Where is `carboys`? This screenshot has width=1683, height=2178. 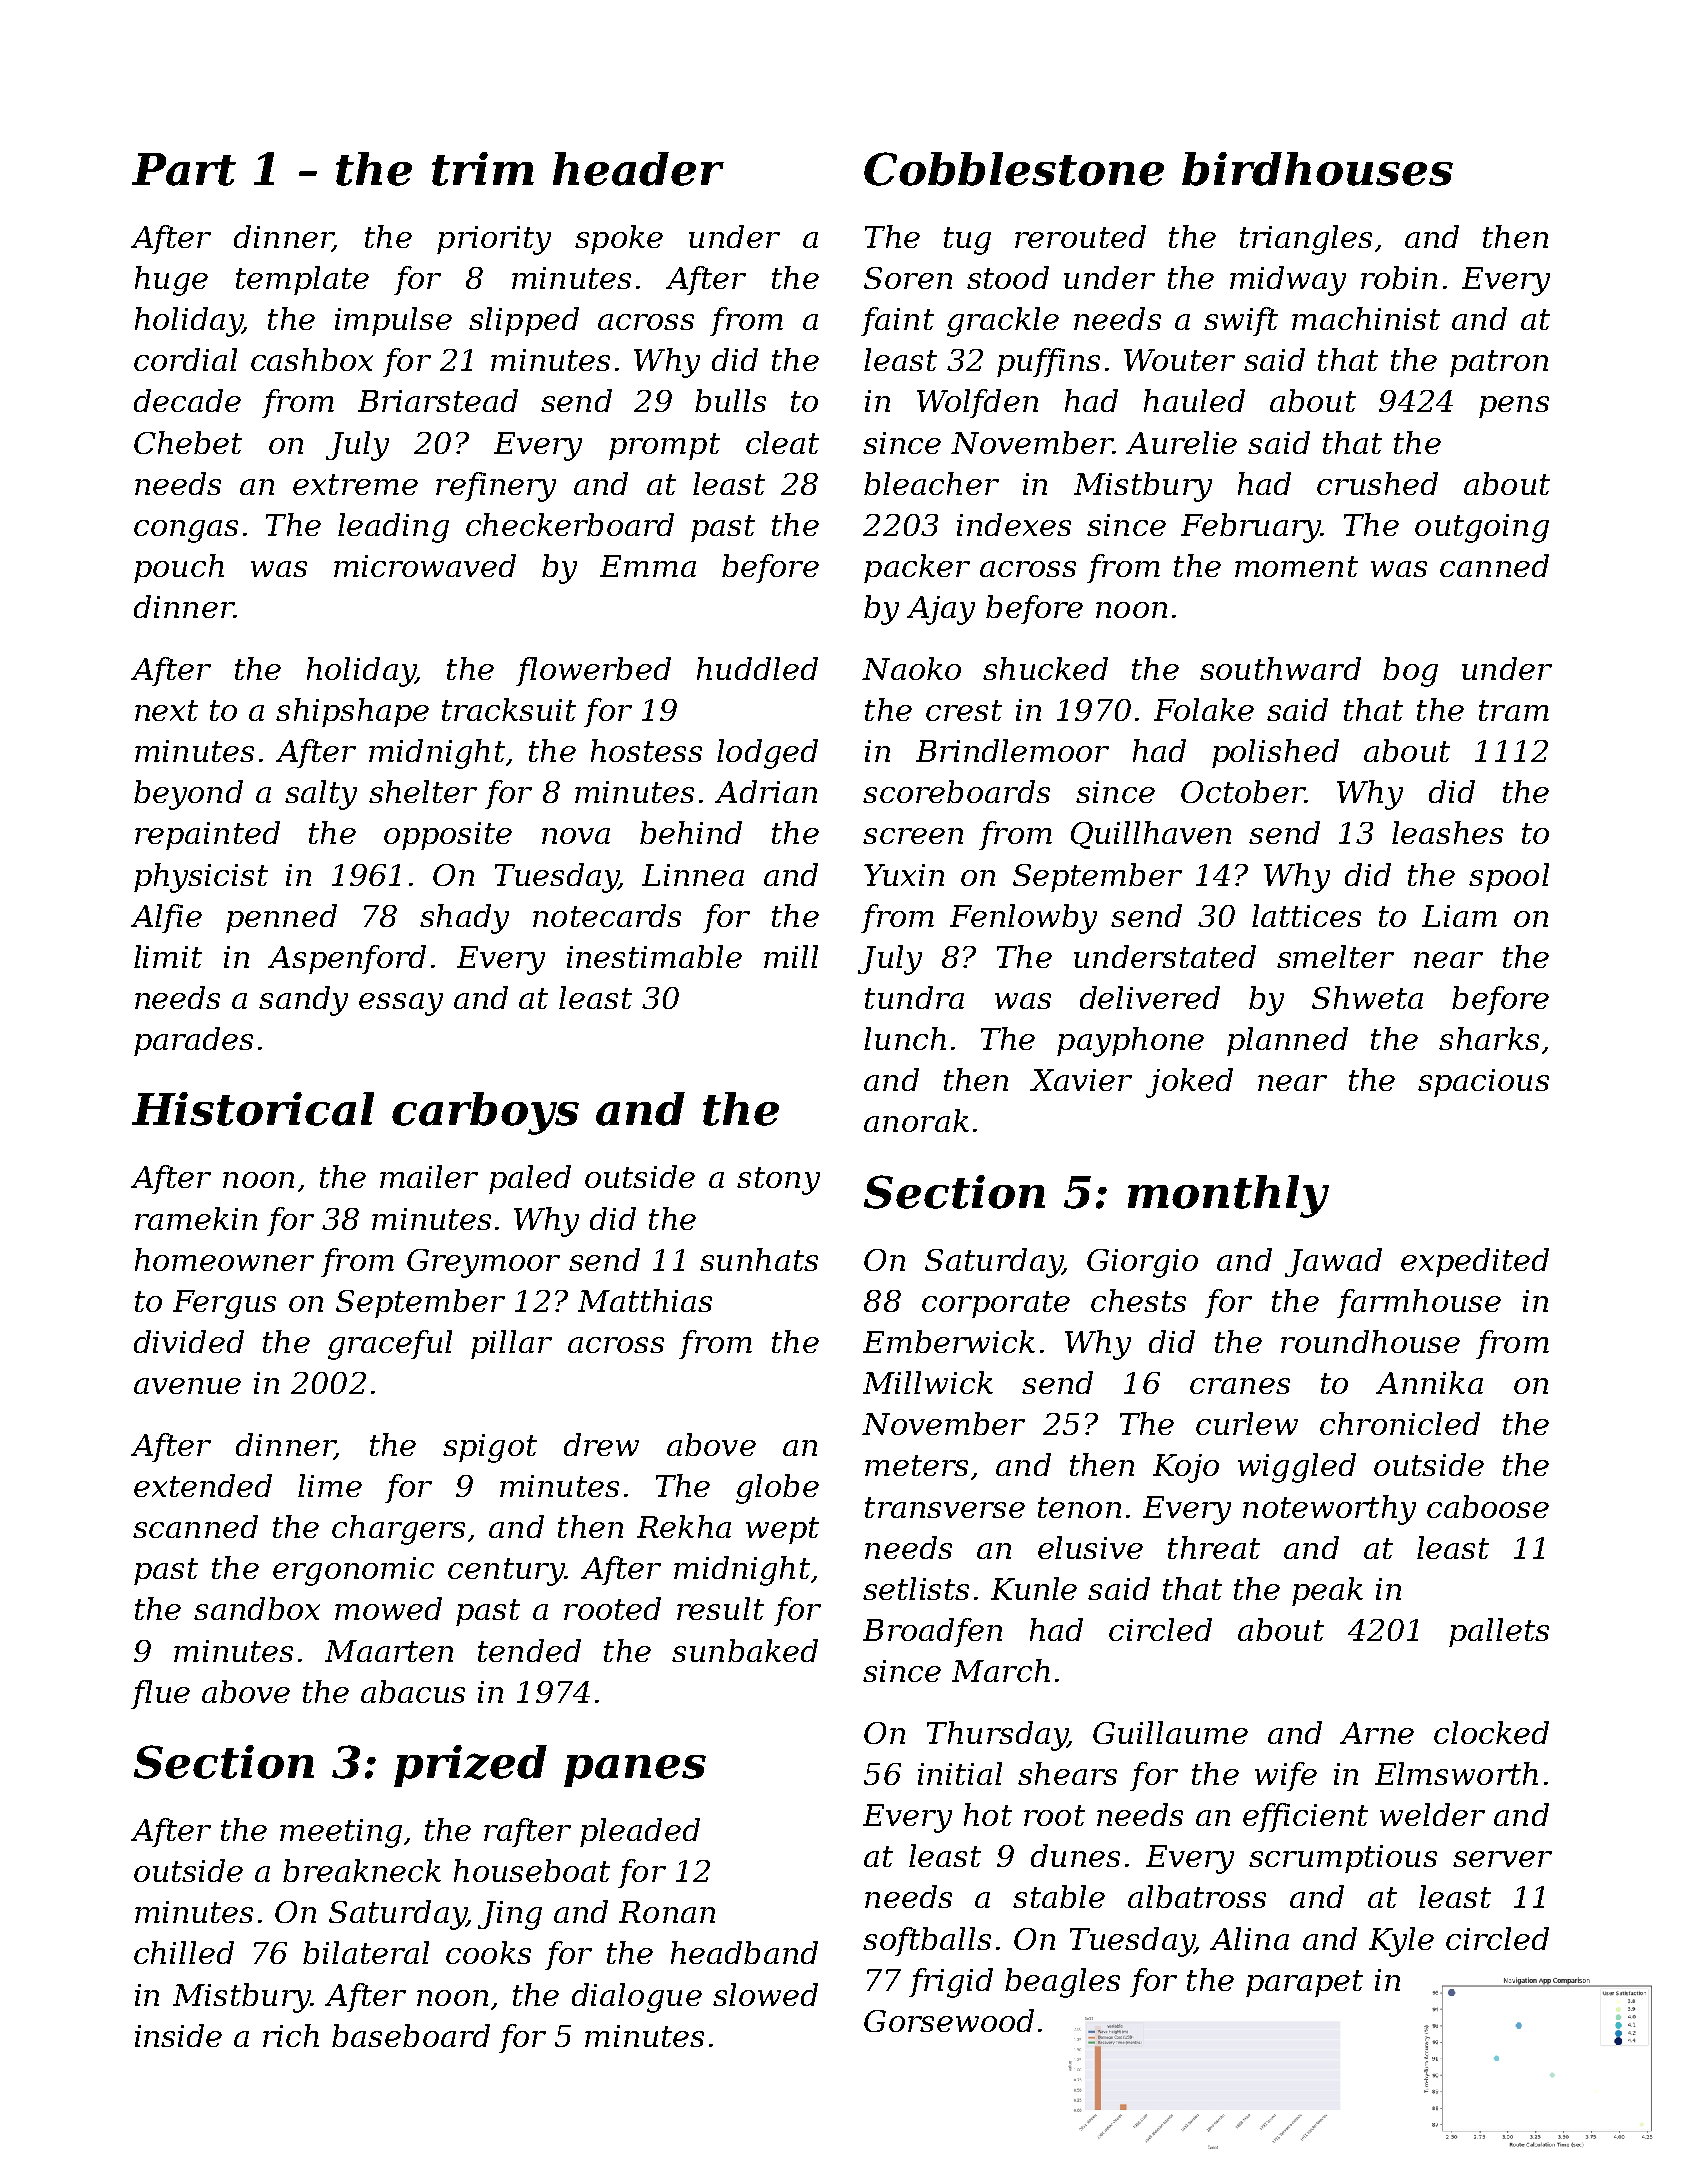
carboys is located at coordinates (485, 1113).
